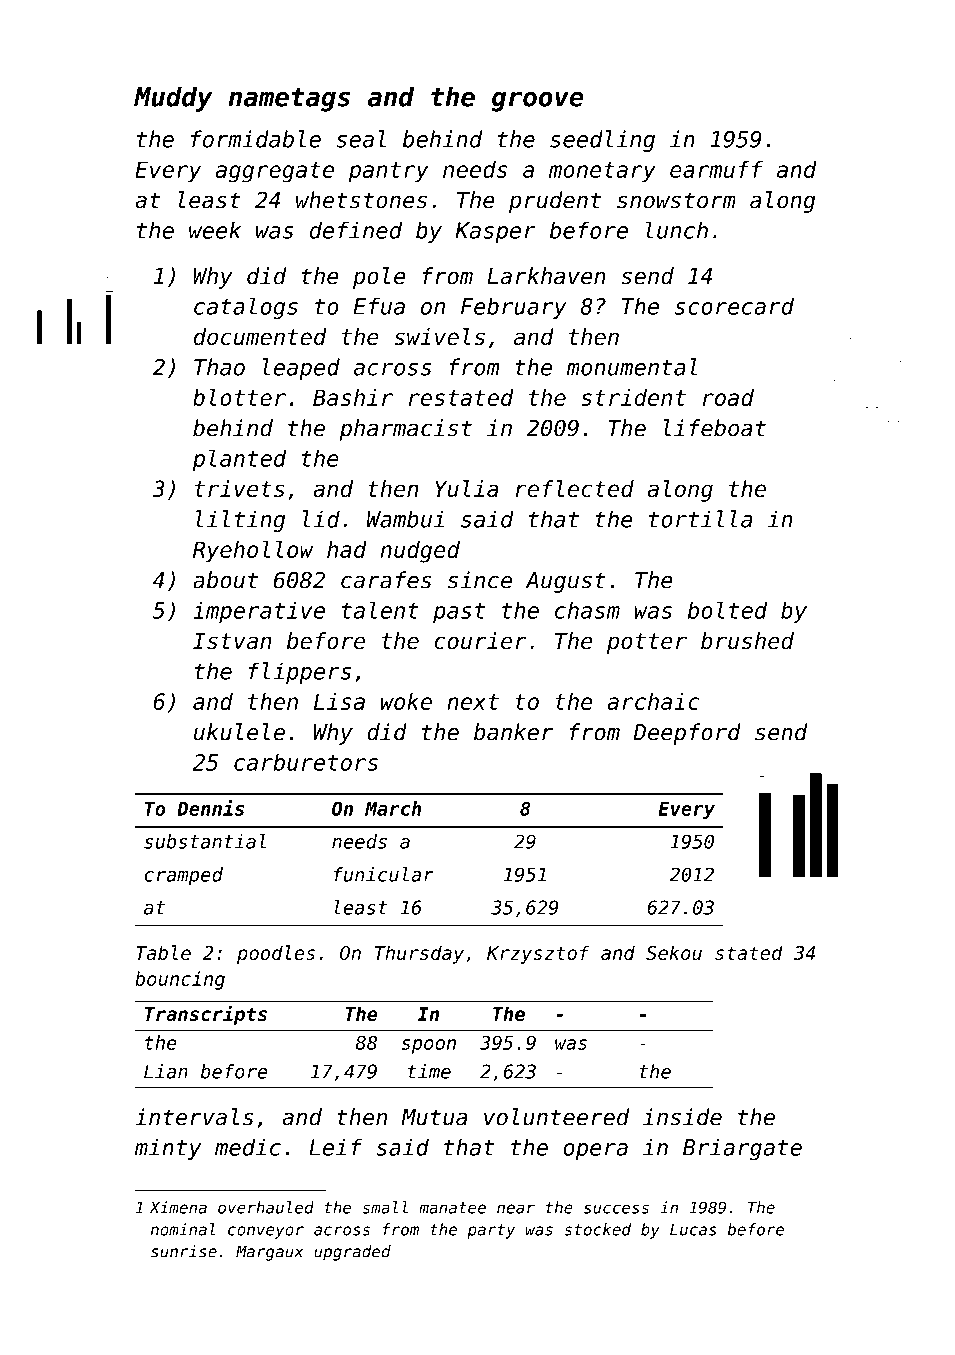  What do you see at coordinates (546, 276) in the screenshot?
I see `Larkhaven` at bounding box center [546, 276].
